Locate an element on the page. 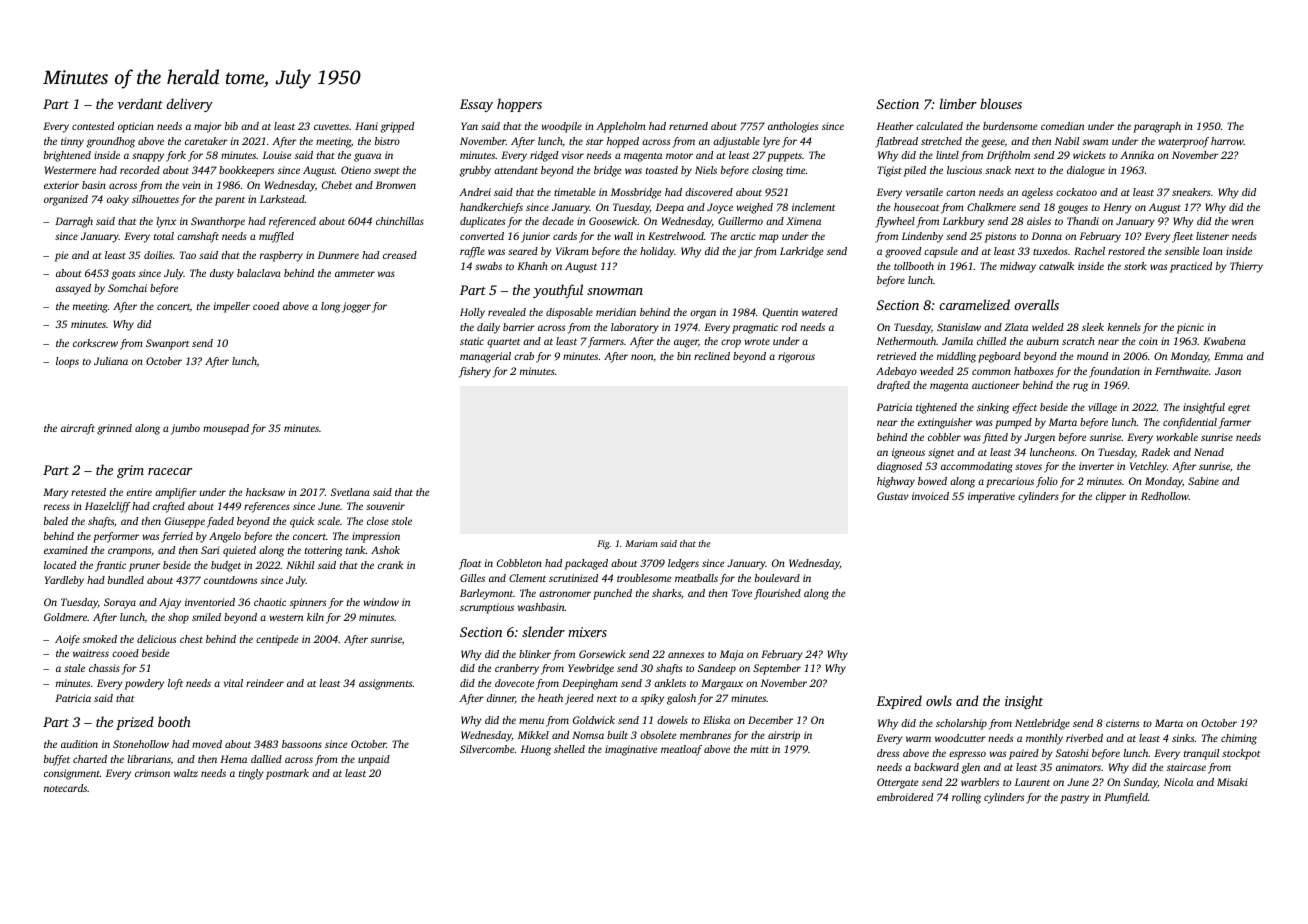  Goosewick is located at coordinates (613, 221).
